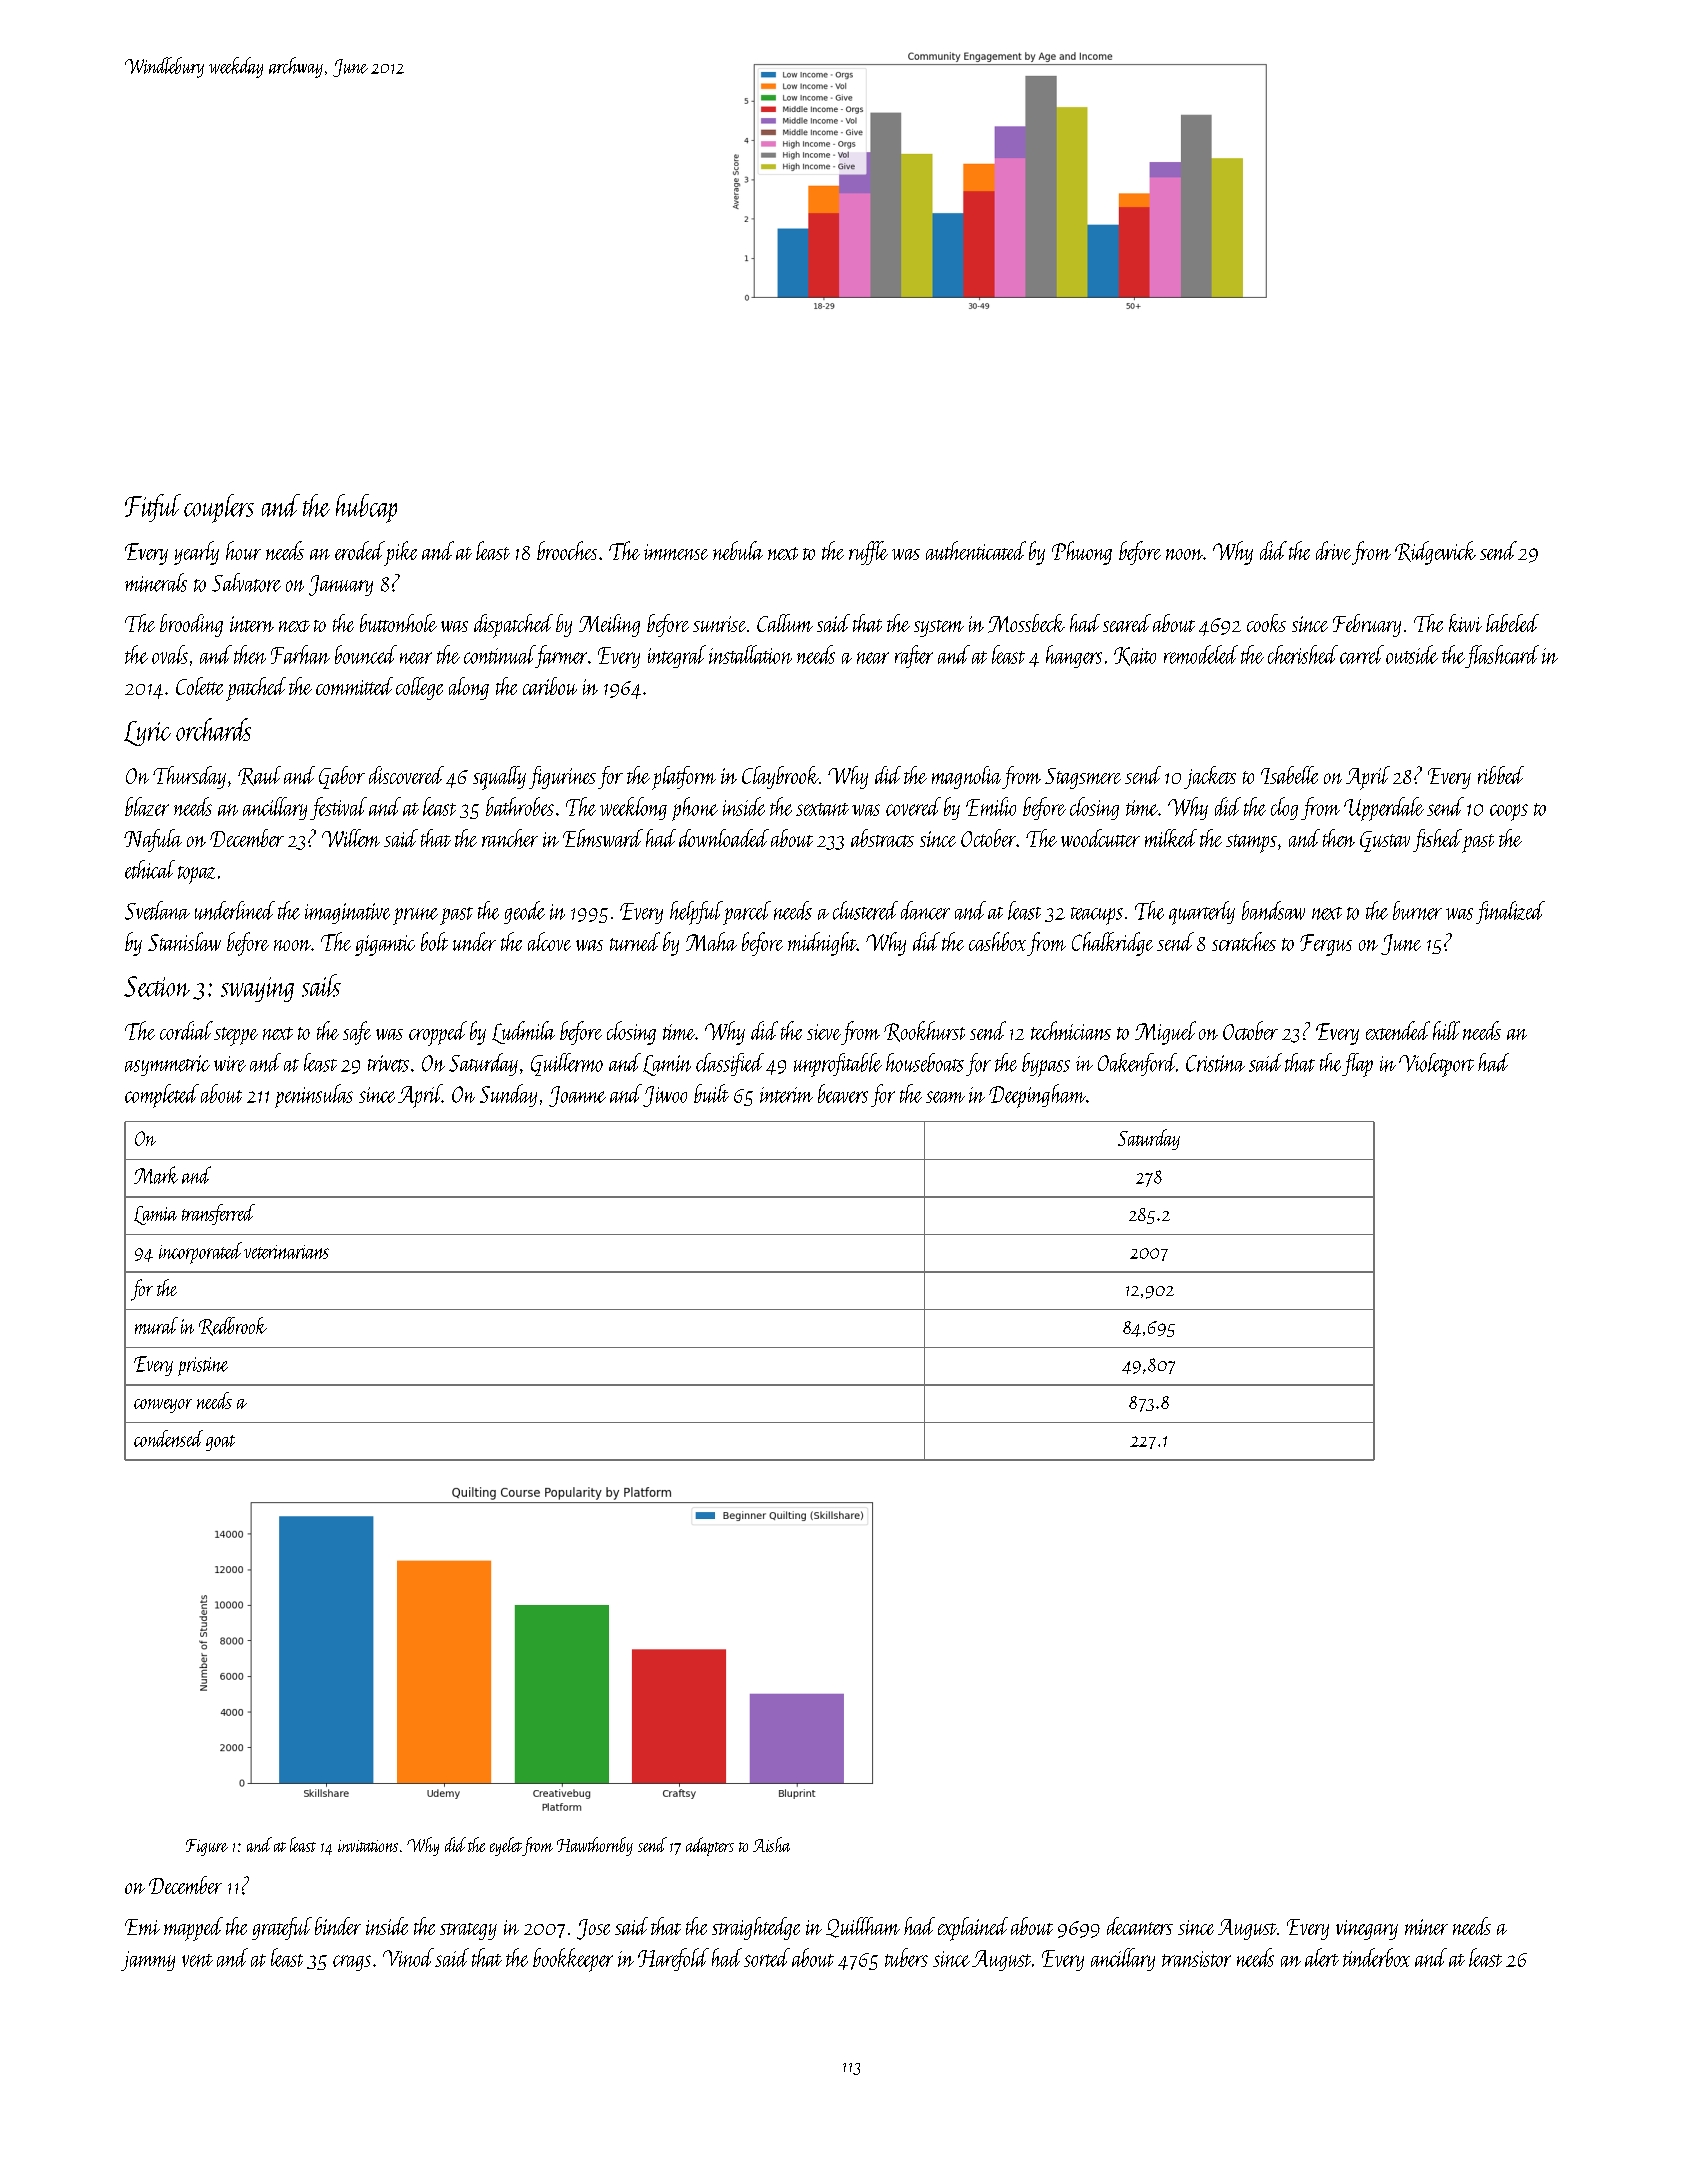  Describe the element at coordinates (914, 656) in the screenshot. I see `rafter` at that location.
